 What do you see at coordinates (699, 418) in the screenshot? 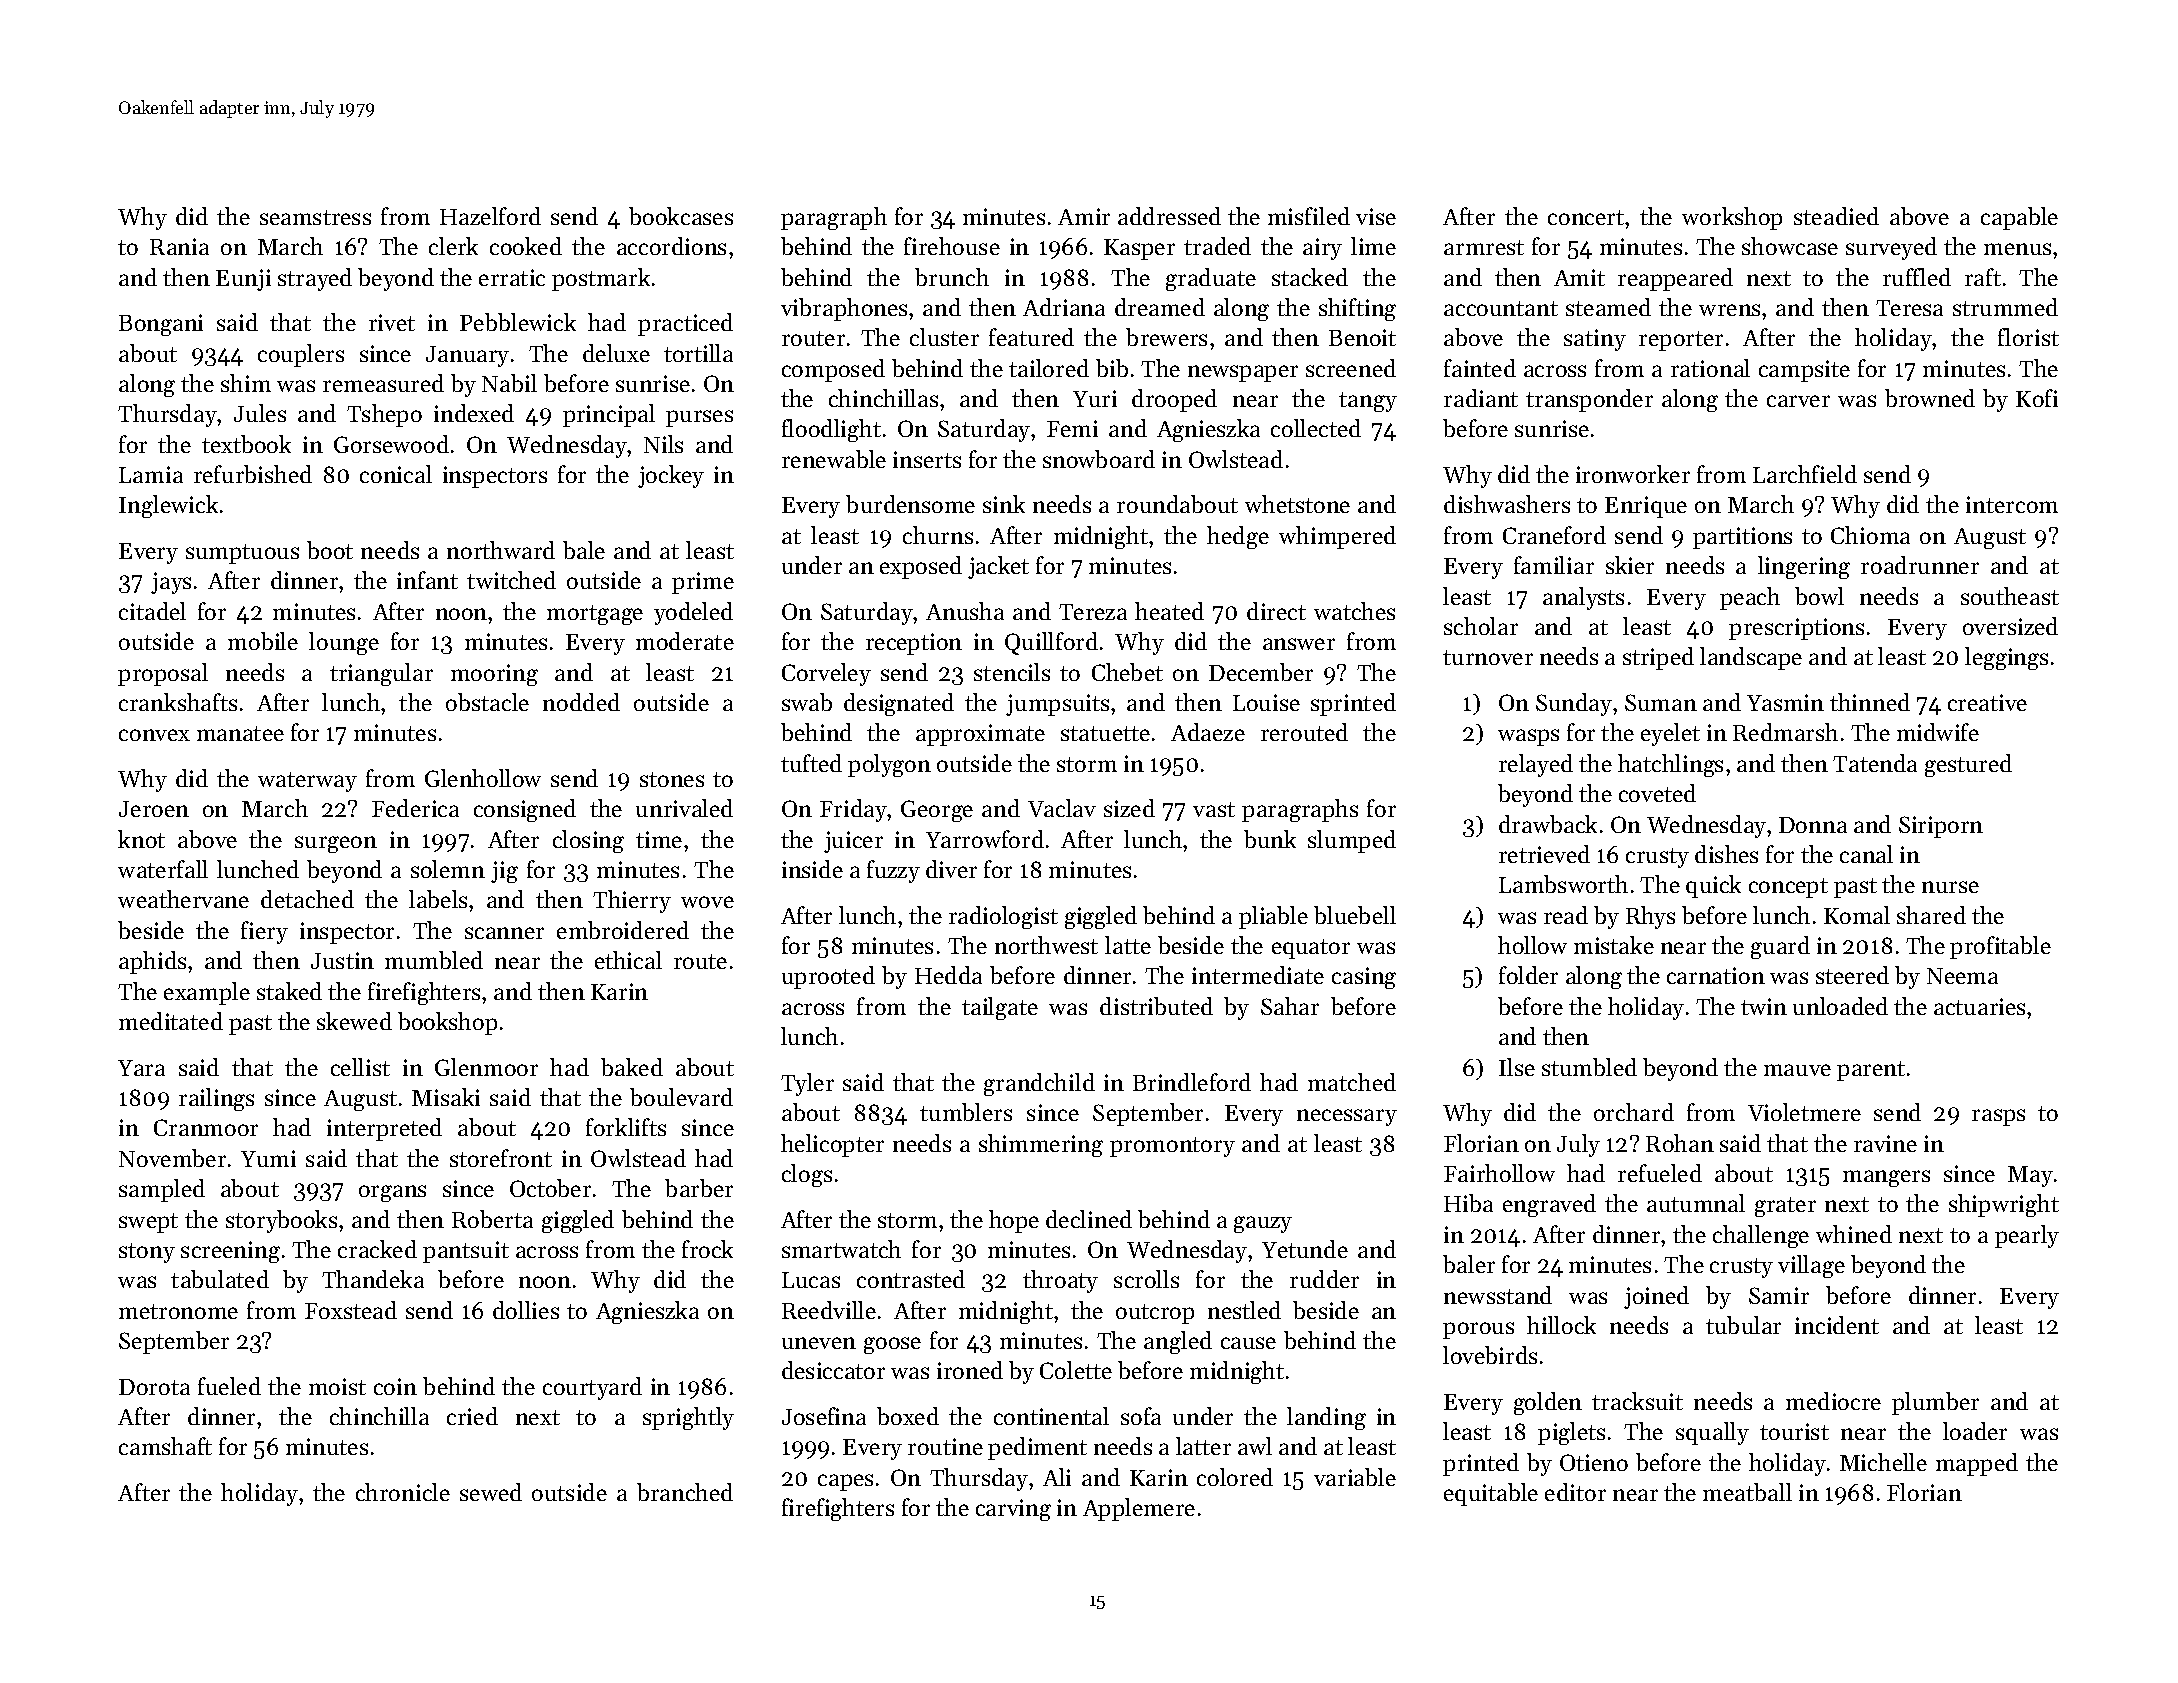
I see `purses` at bounding box center [699, 418].
